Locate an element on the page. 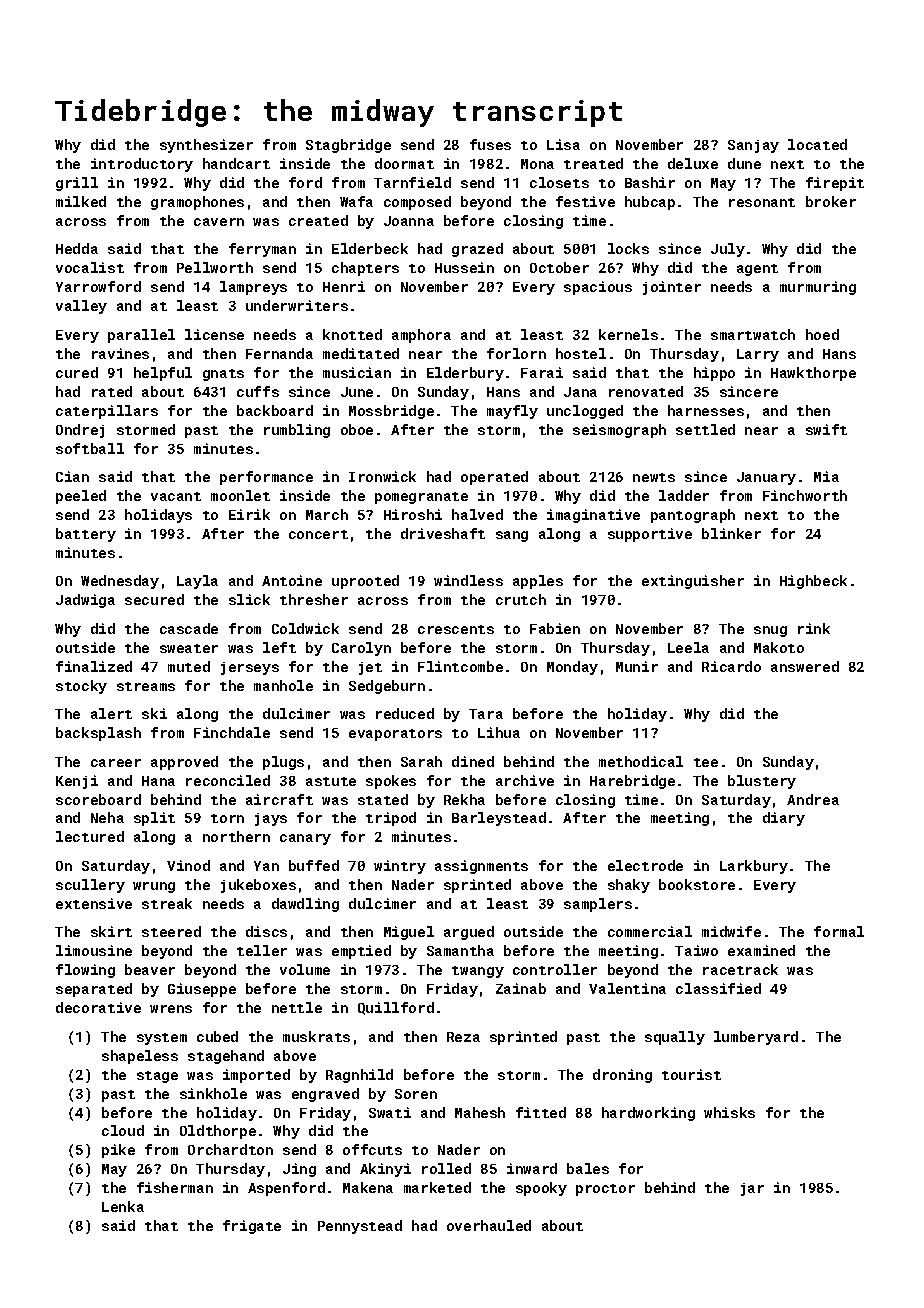 This image has height=1308, width=924. jar is located at coordinates (752, 1189).
